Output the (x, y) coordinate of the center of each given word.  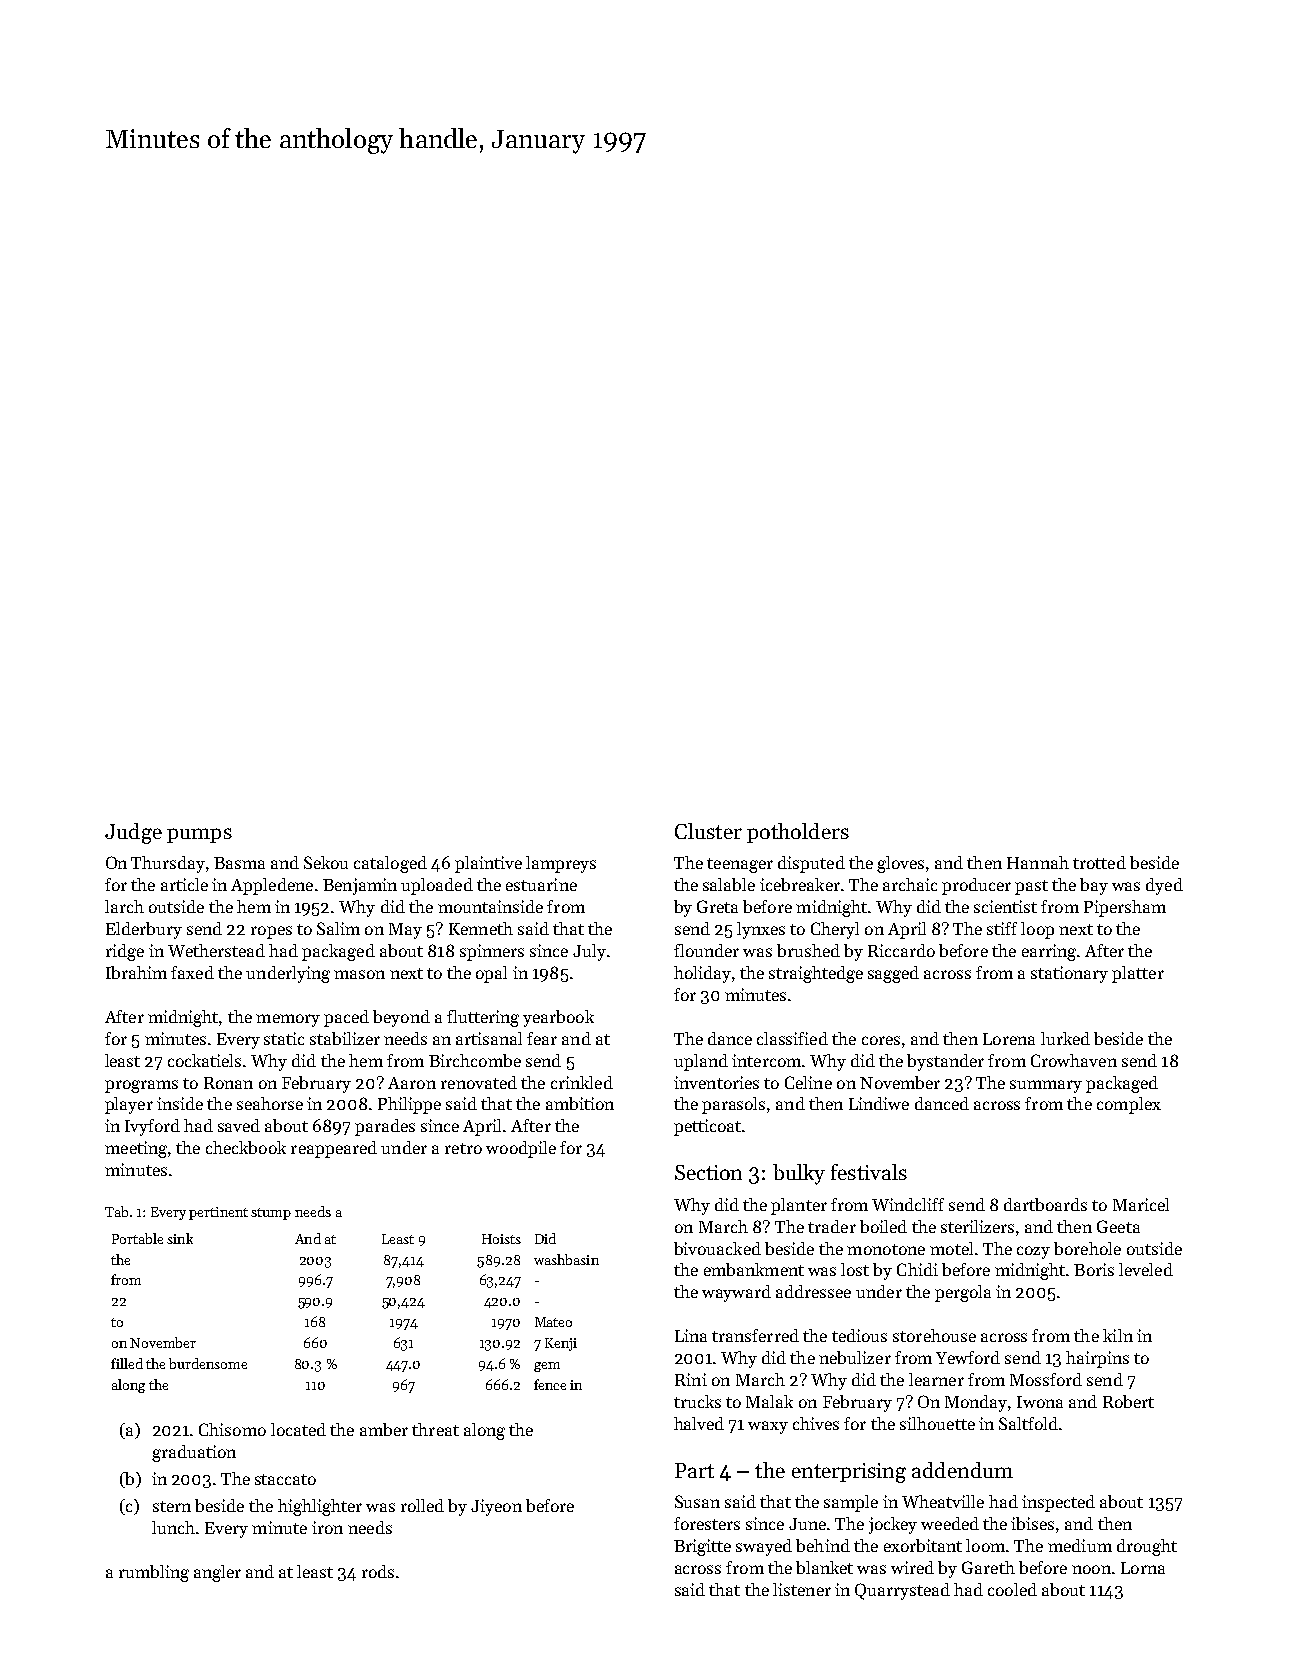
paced (346, 1018)
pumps (199, 835)
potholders (798, 833)
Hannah (1038, 862)
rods (378, 1571)
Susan (697, 1501)
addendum (962, 1470)
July (589, 952)
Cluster (708, 831)
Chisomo (232, 1429)
